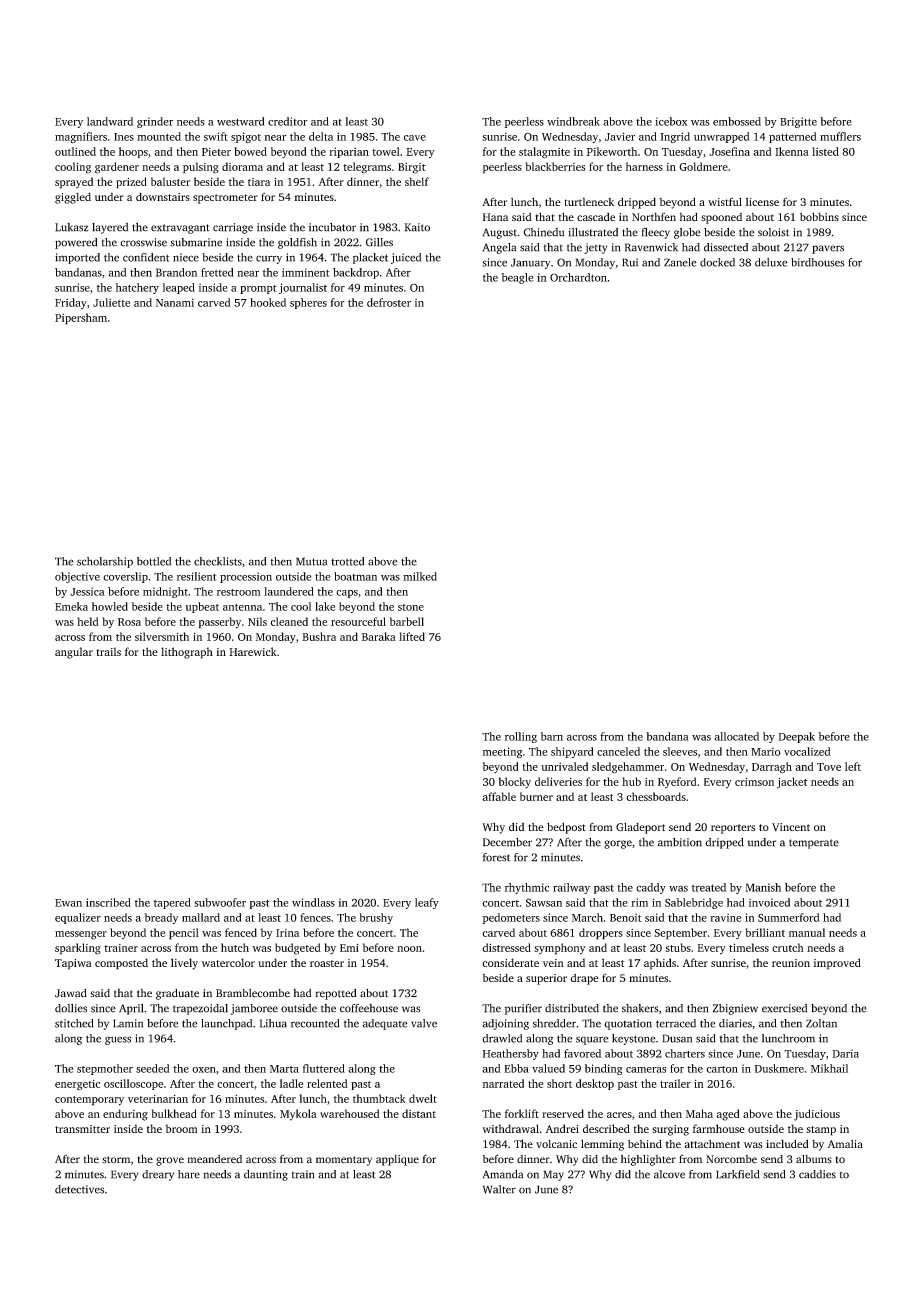  I want to click on cave, so click(415, 138).
